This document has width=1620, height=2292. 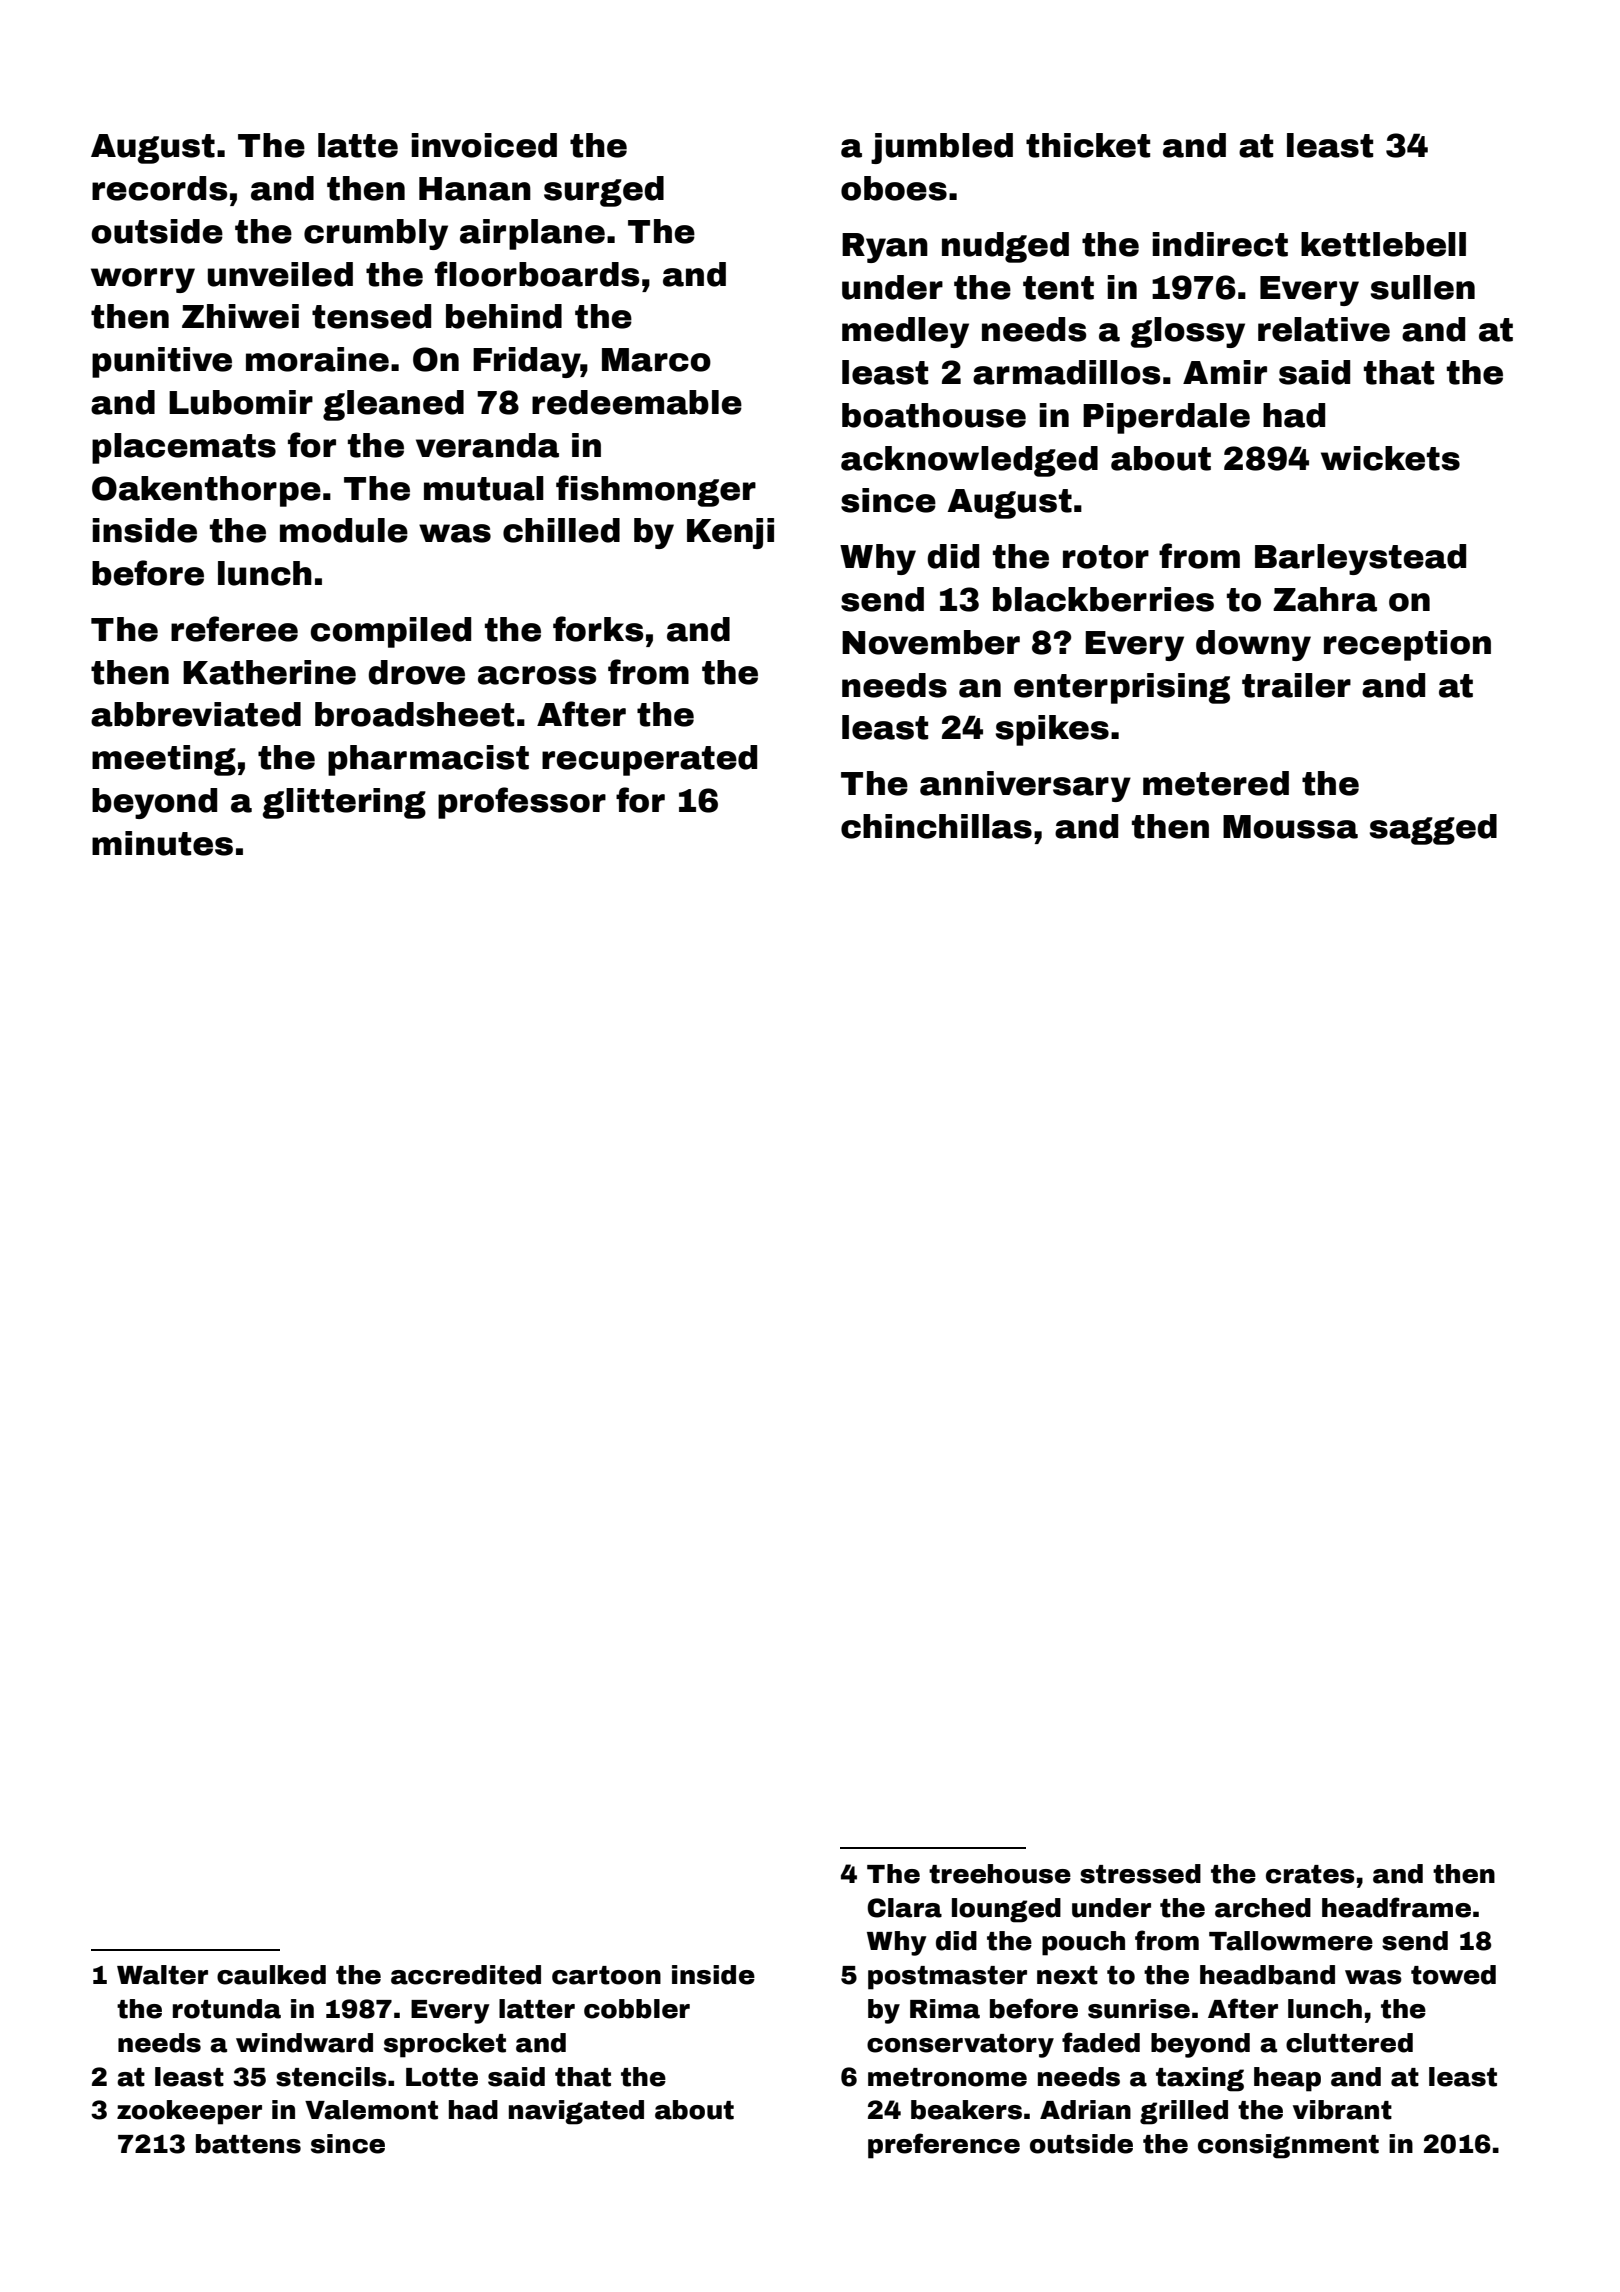 I want to click on crates, so click(x=1310, y=1874).
